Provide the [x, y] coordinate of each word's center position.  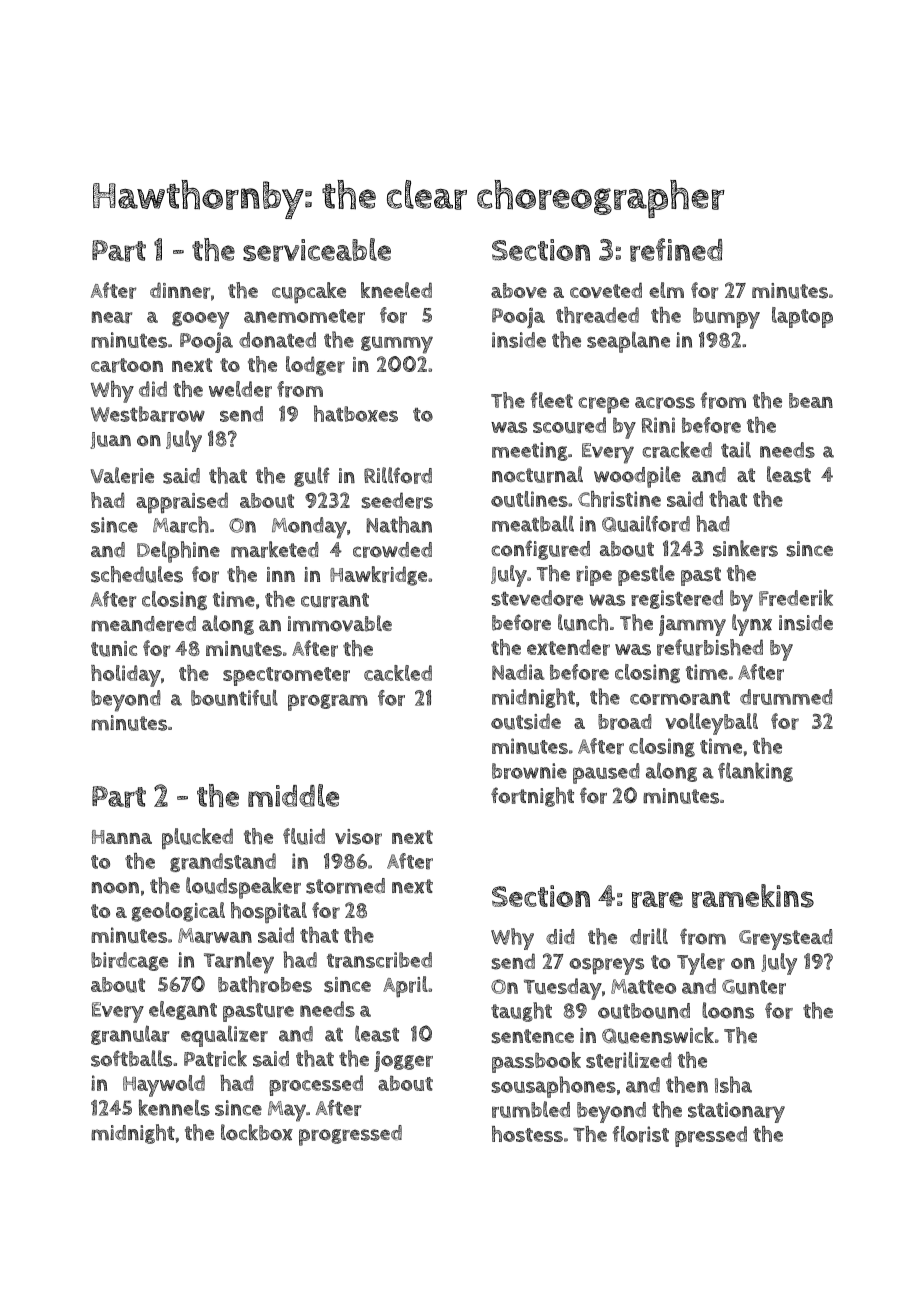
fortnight [532, 797]
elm [666, 290]
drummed [786, 697]
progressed [350, 1135]
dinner [180, 290]
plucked [197, 839]
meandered [143, 624]
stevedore [537, 598]
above [519, 290]
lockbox [257, 1132]
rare [657, 899]
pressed [711, 1136]
